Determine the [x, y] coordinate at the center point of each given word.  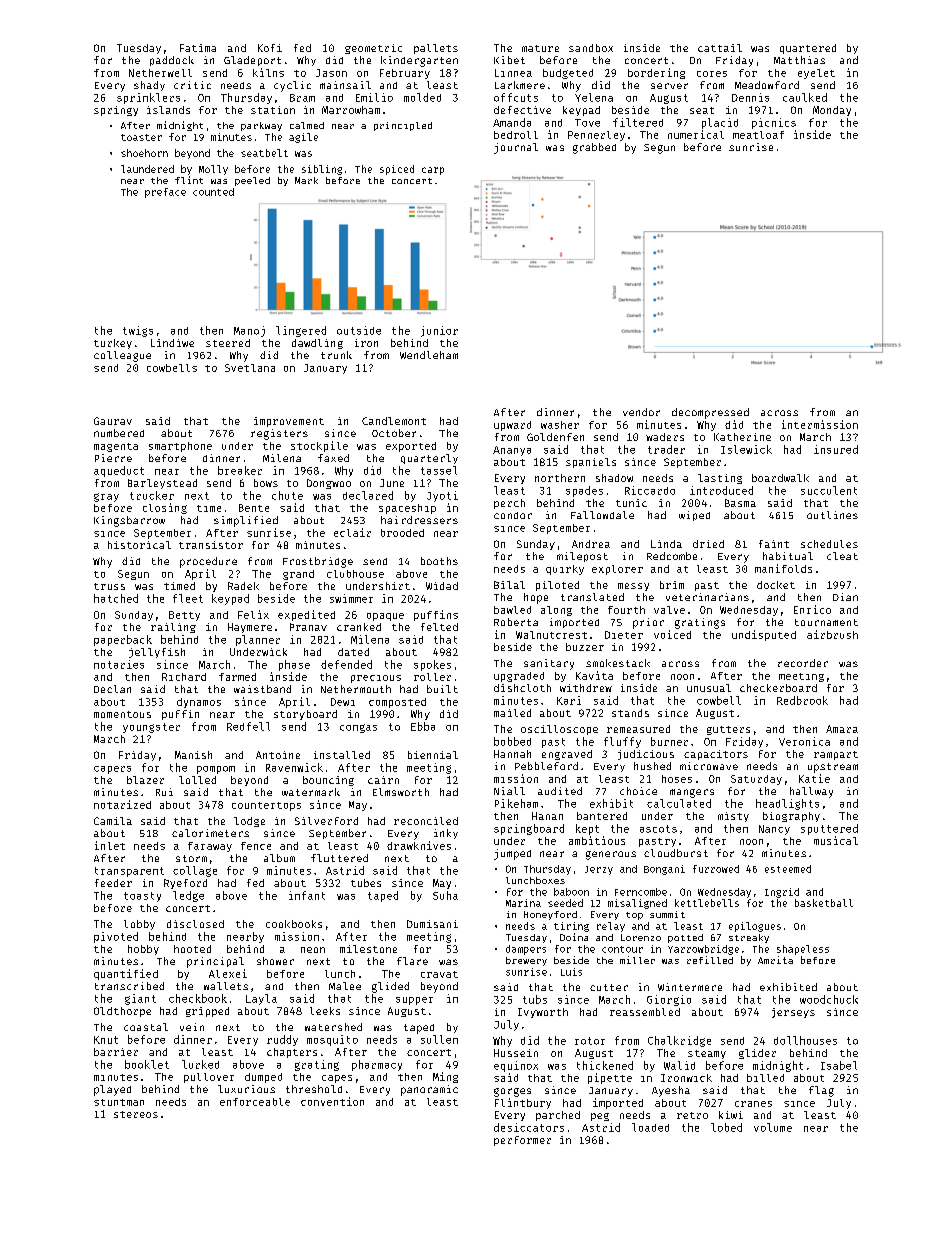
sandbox [591, 48]
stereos [136, 1114]
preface [165, 193]
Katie [814, 778]
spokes [432, 665]
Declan [112, 689]
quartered [808, 49]
